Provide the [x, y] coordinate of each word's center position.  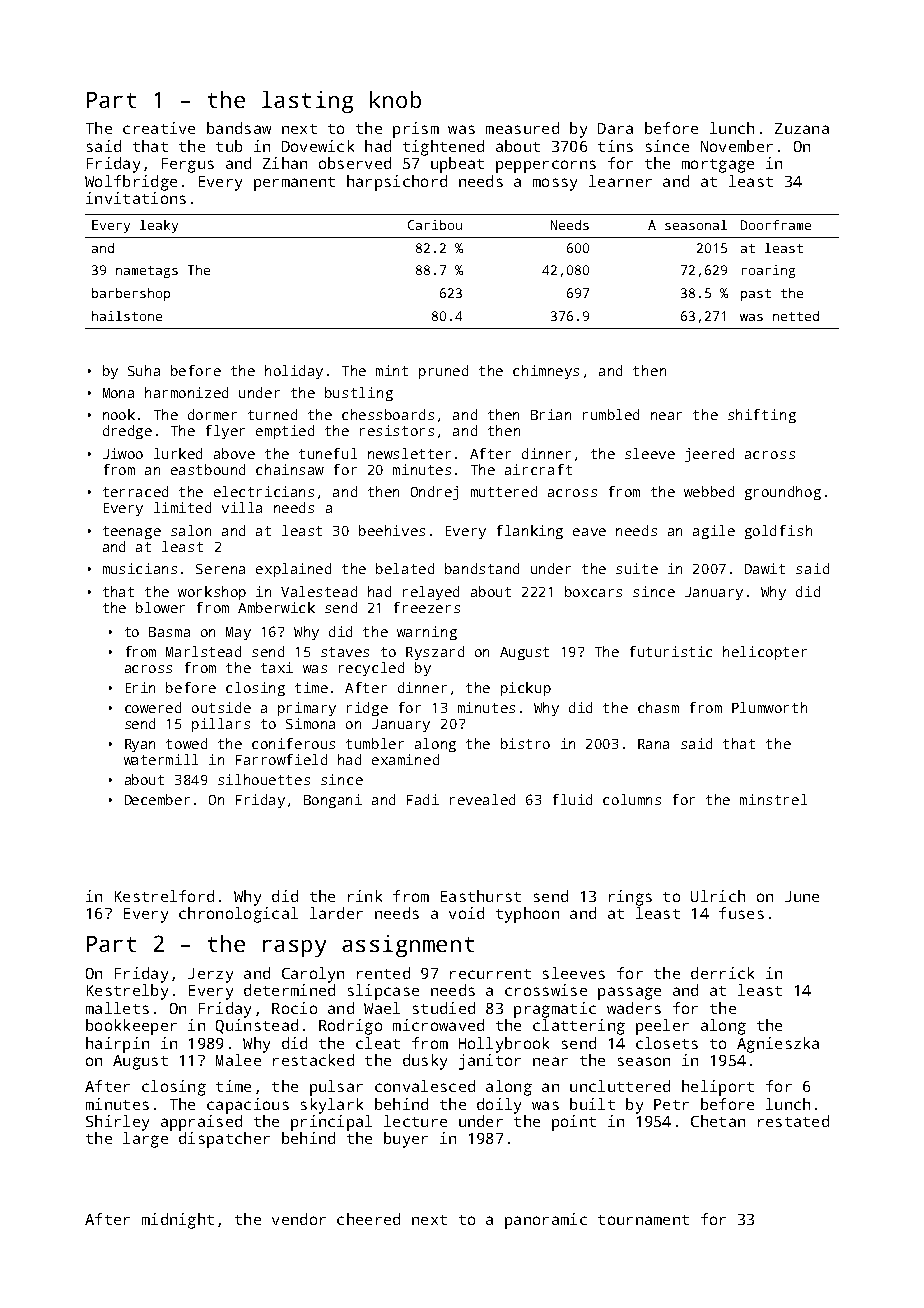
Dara [615, 128]
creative [159, 128]
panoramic [546, 1221]
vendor [299, 1219]
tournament [643, 1220]
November [737, 146]
